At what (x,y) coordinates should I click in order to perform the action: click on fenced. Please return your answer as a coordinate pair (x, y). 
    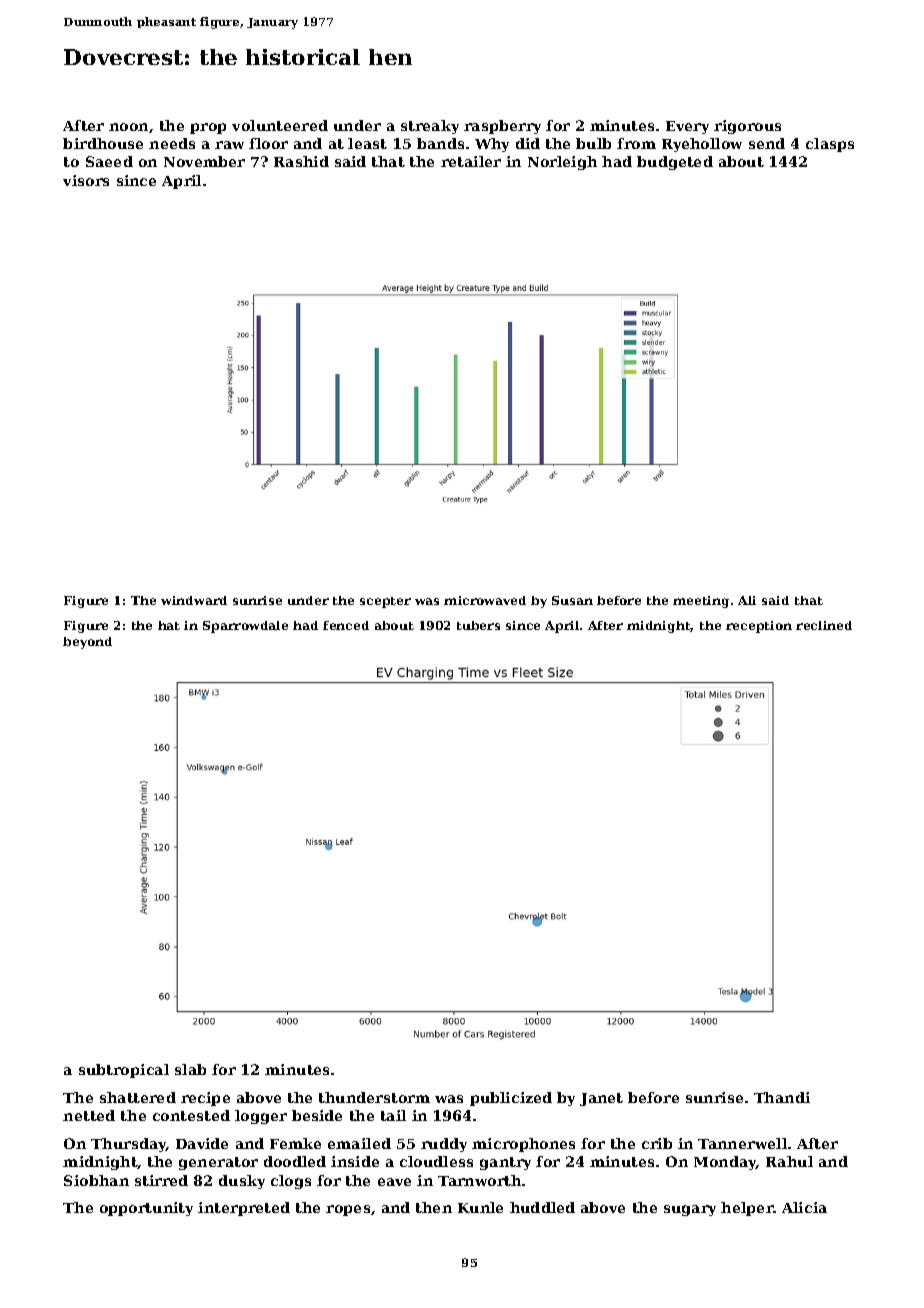
    Looking at the image, I should click on (346, 625).
